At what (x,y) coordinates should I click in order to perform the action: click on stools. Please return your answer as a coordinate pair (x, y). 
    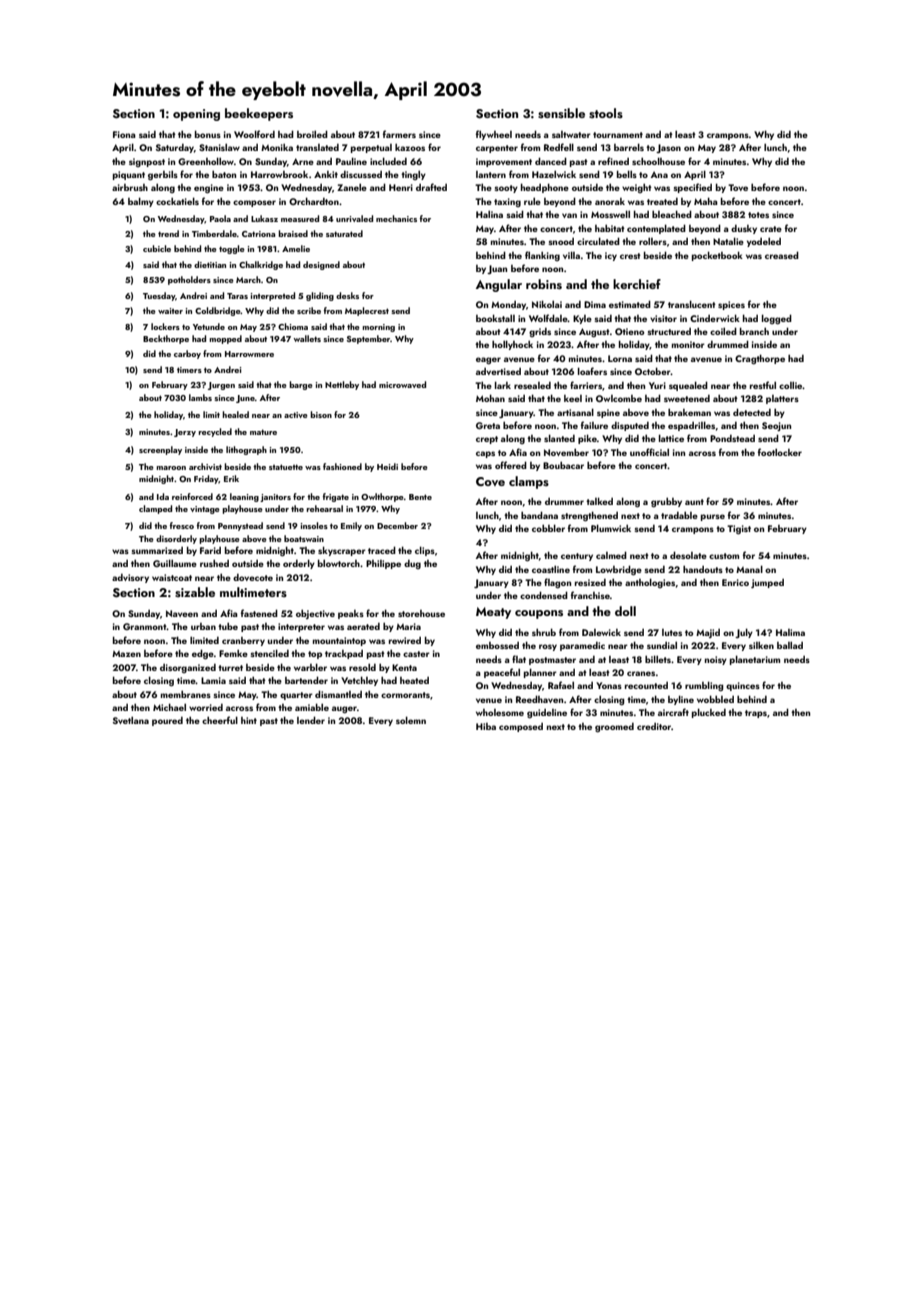
    Looking at the image, I should click on (606, 113).
